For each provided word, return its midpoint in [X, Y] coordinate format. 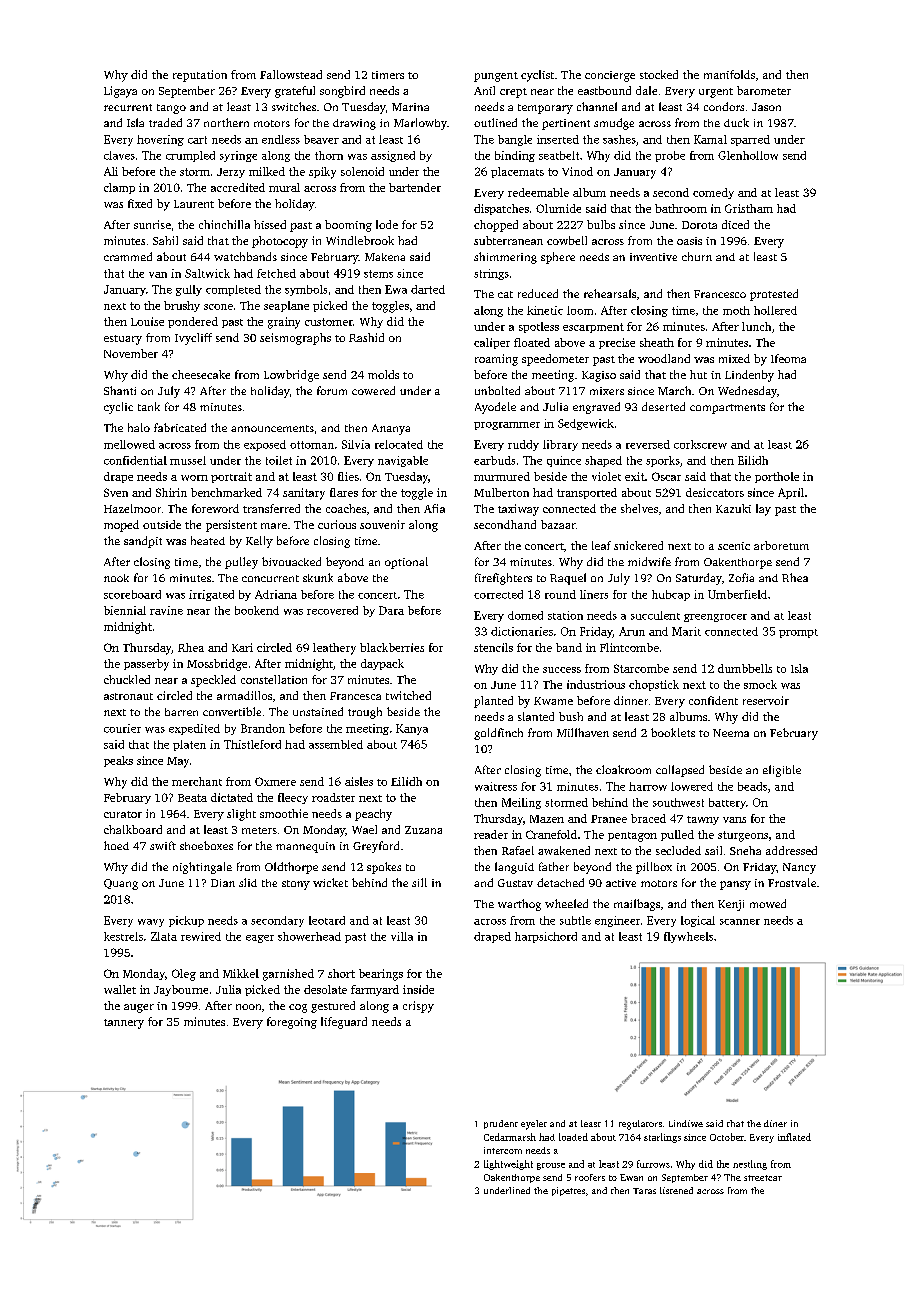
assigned [393, 156]
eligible [782, 771]
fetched [276, 273]
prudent [501, 1124]
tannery [124, 1024]
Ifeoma [788, 358]
